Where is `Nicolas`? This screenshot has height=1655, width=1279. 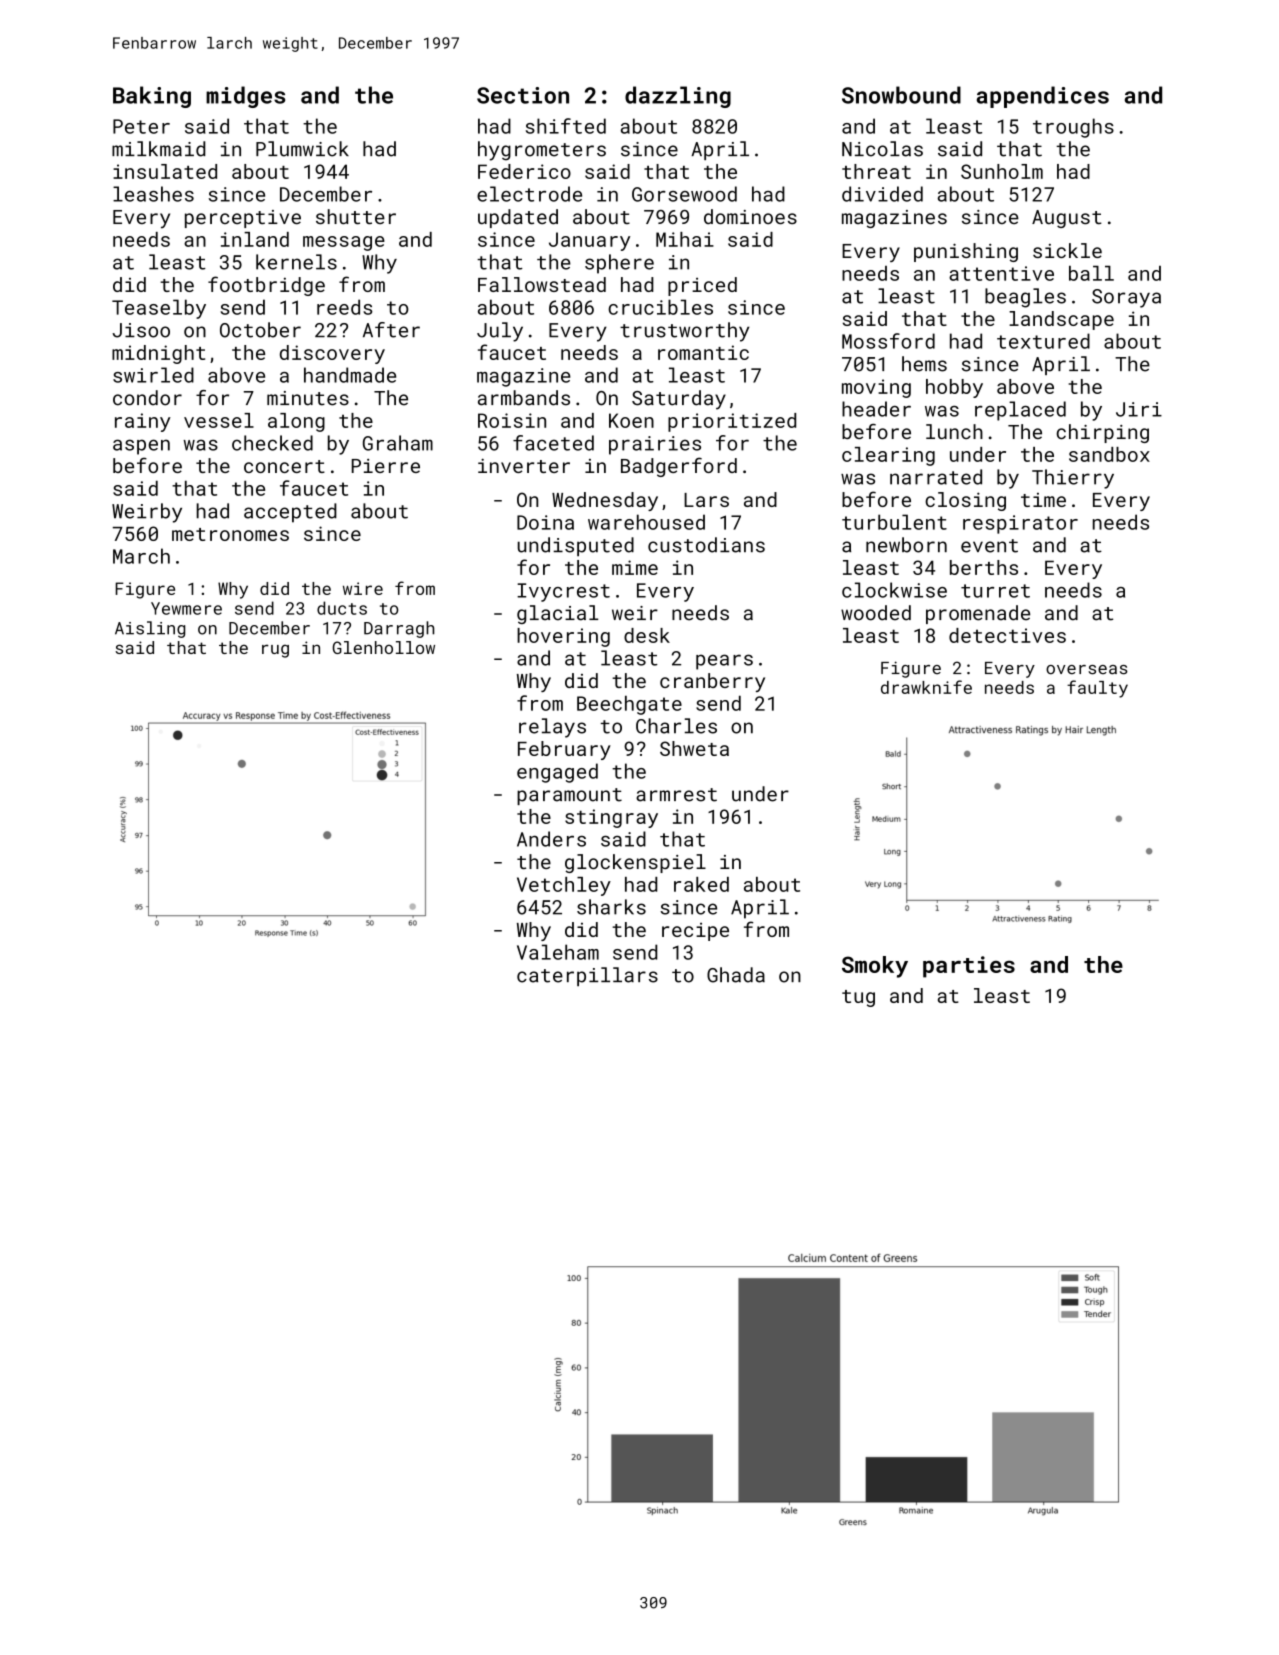 Nicolas is located at coordinates (882, 149).
